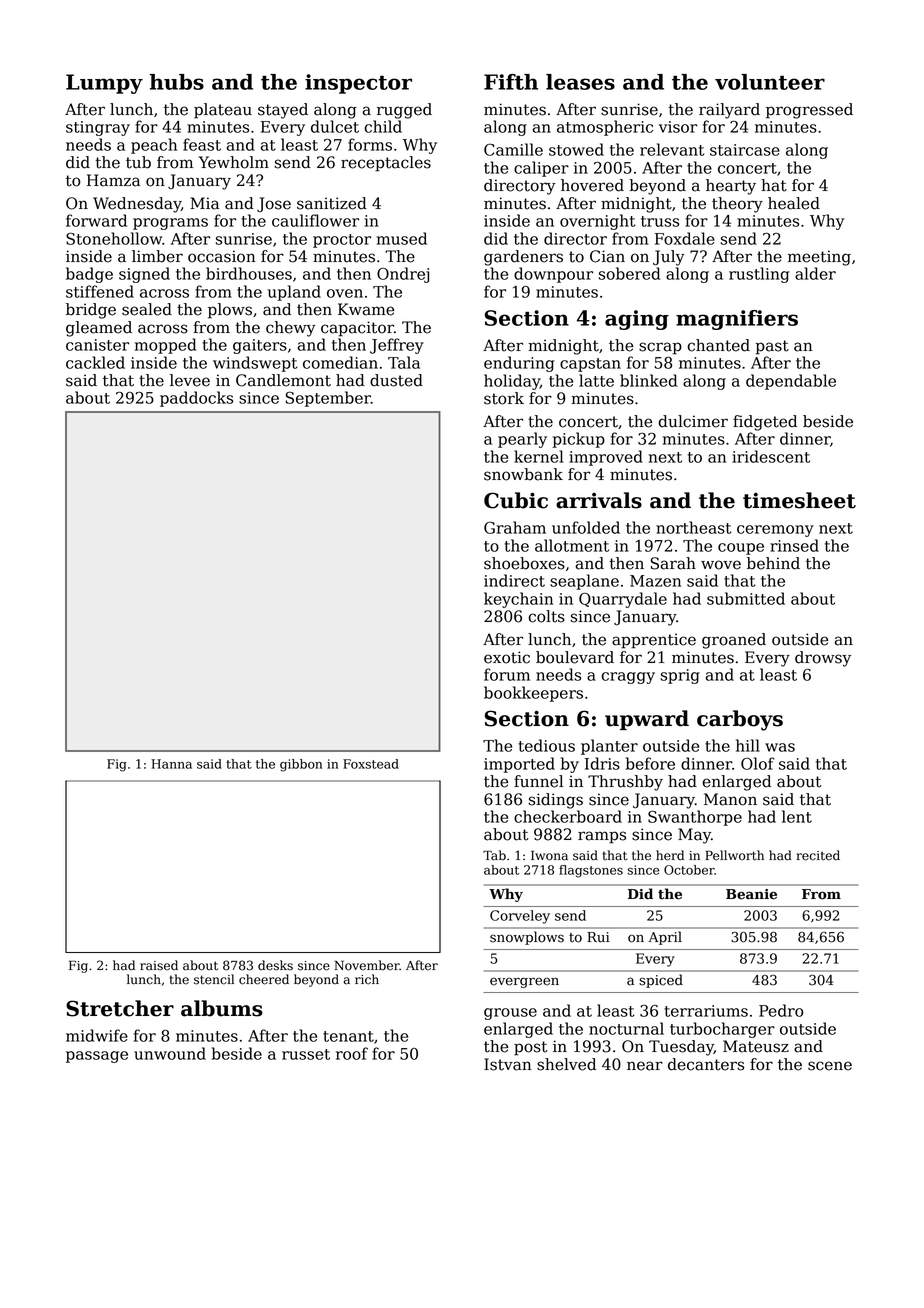 This screenshot has height=1308, width=924. I want to click on capacitor, so click(357, 329).
